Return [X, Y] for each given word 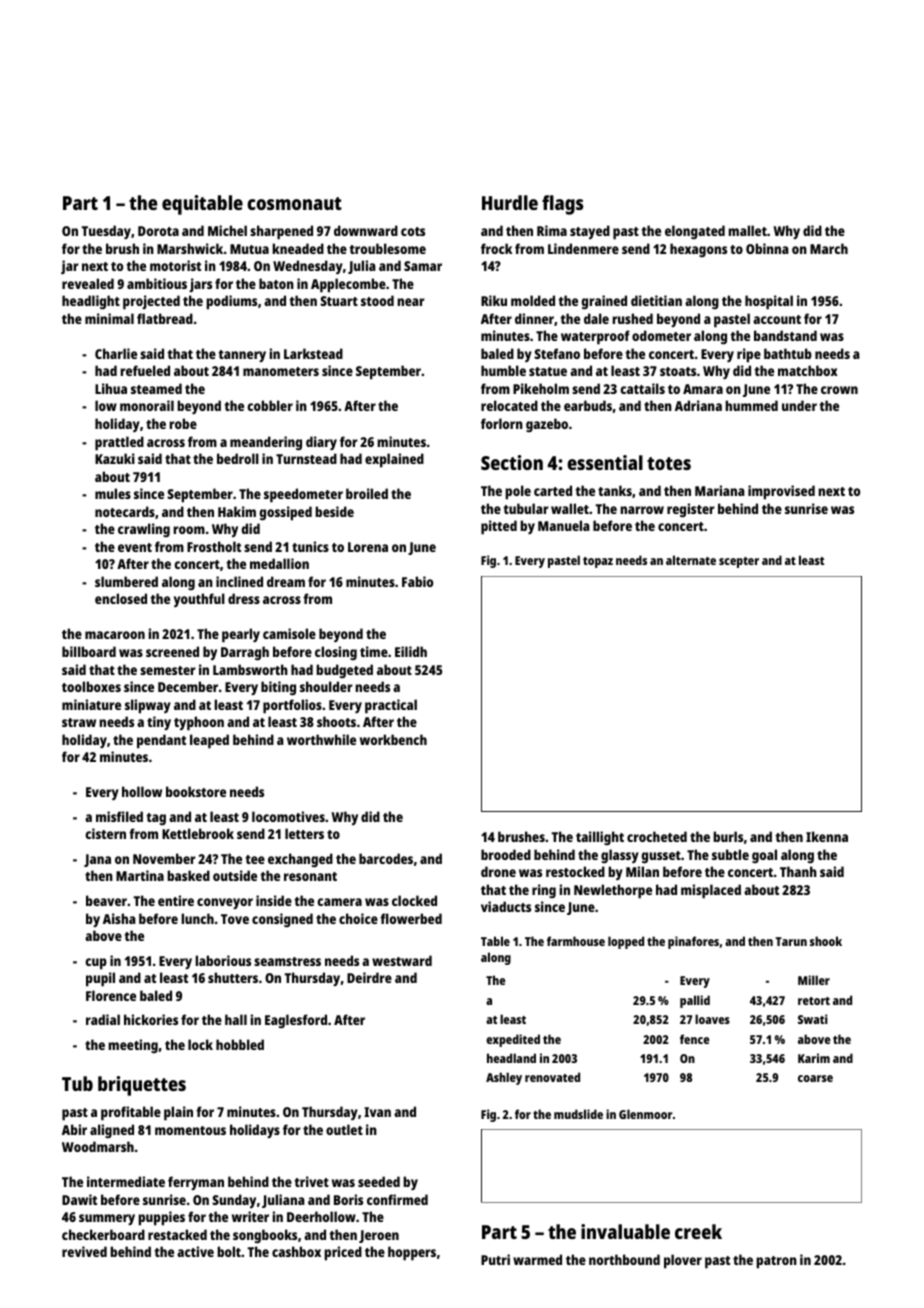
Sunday [234, 1201]
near [411, 302]
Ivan [377, 1112]
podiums [231, 302]
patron [776, 1262]
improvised [781, 492]
